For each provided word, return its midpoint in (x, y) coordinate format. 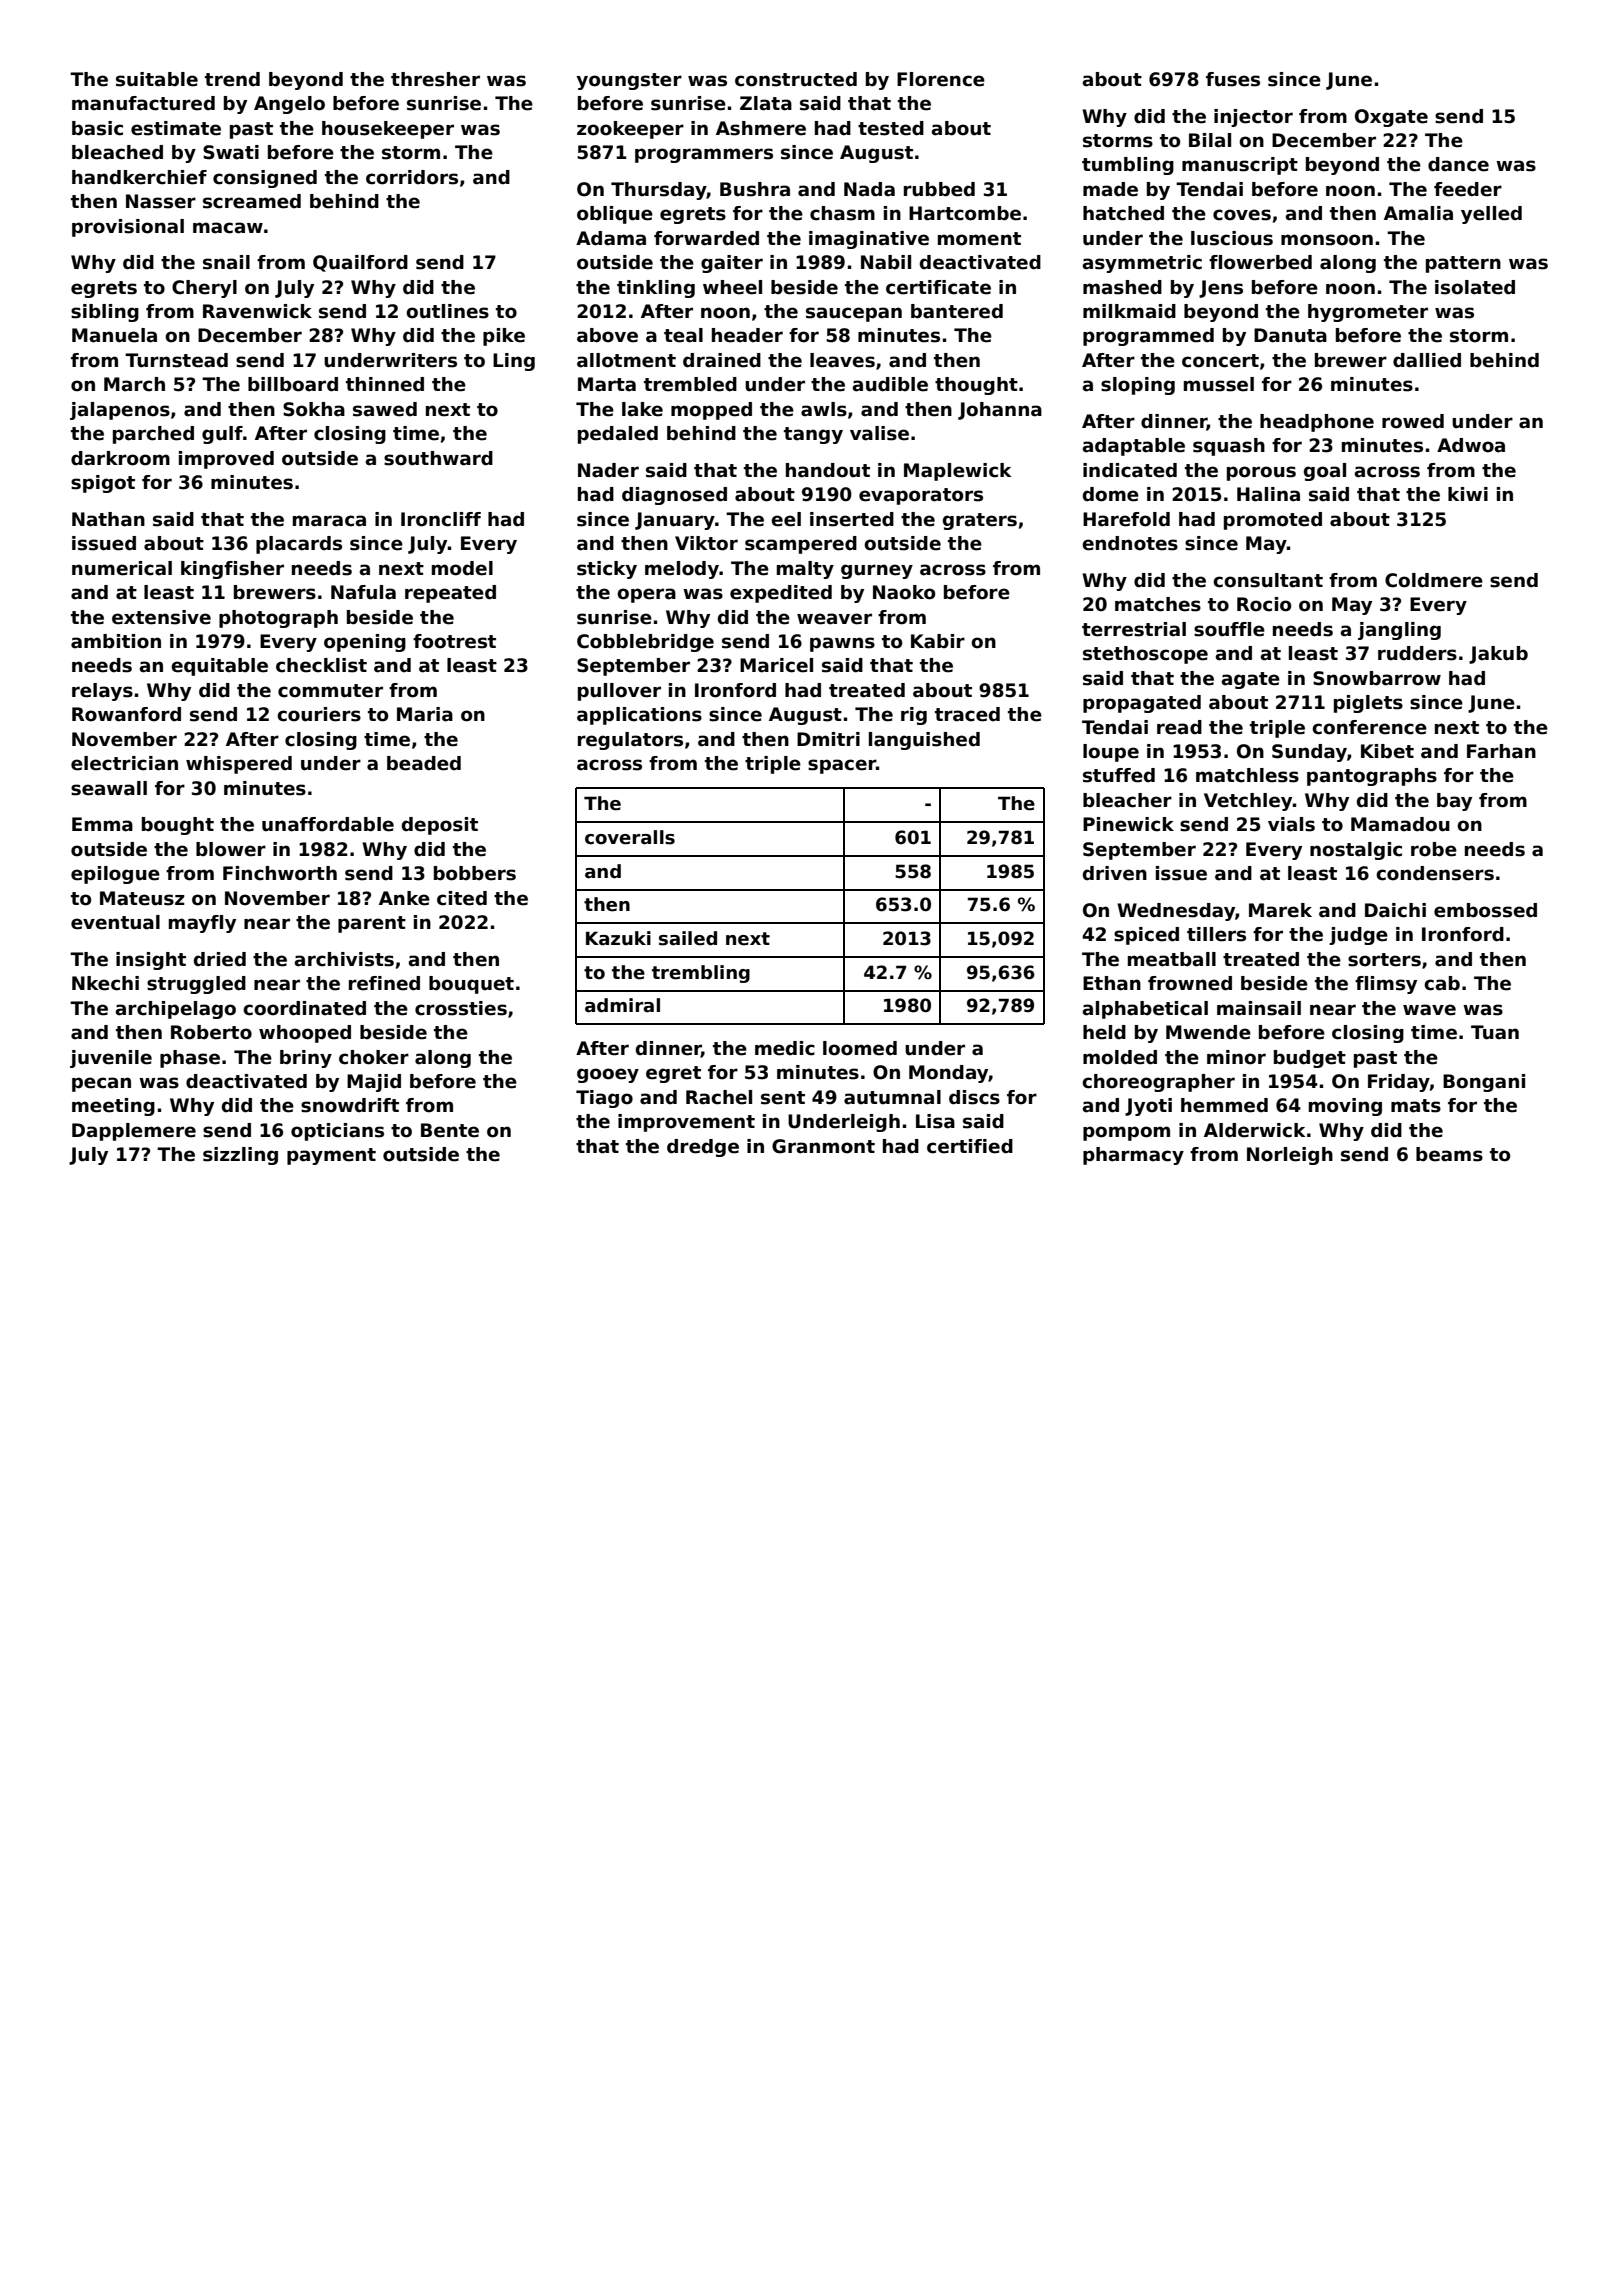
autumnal (892, 1097)
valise (879, 433)
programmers (704, 155)
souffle (1229, 629)
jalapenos (120, 411)
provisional (128, 228)
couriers (319, 714)
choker (374, 1057)
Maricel (776, 665)
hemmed (1224, 1105)
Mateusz (142, 898)
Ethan (1112, 983)
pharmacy (1133, 1156)
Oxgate (1391, 118)
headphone (1317, 423)
